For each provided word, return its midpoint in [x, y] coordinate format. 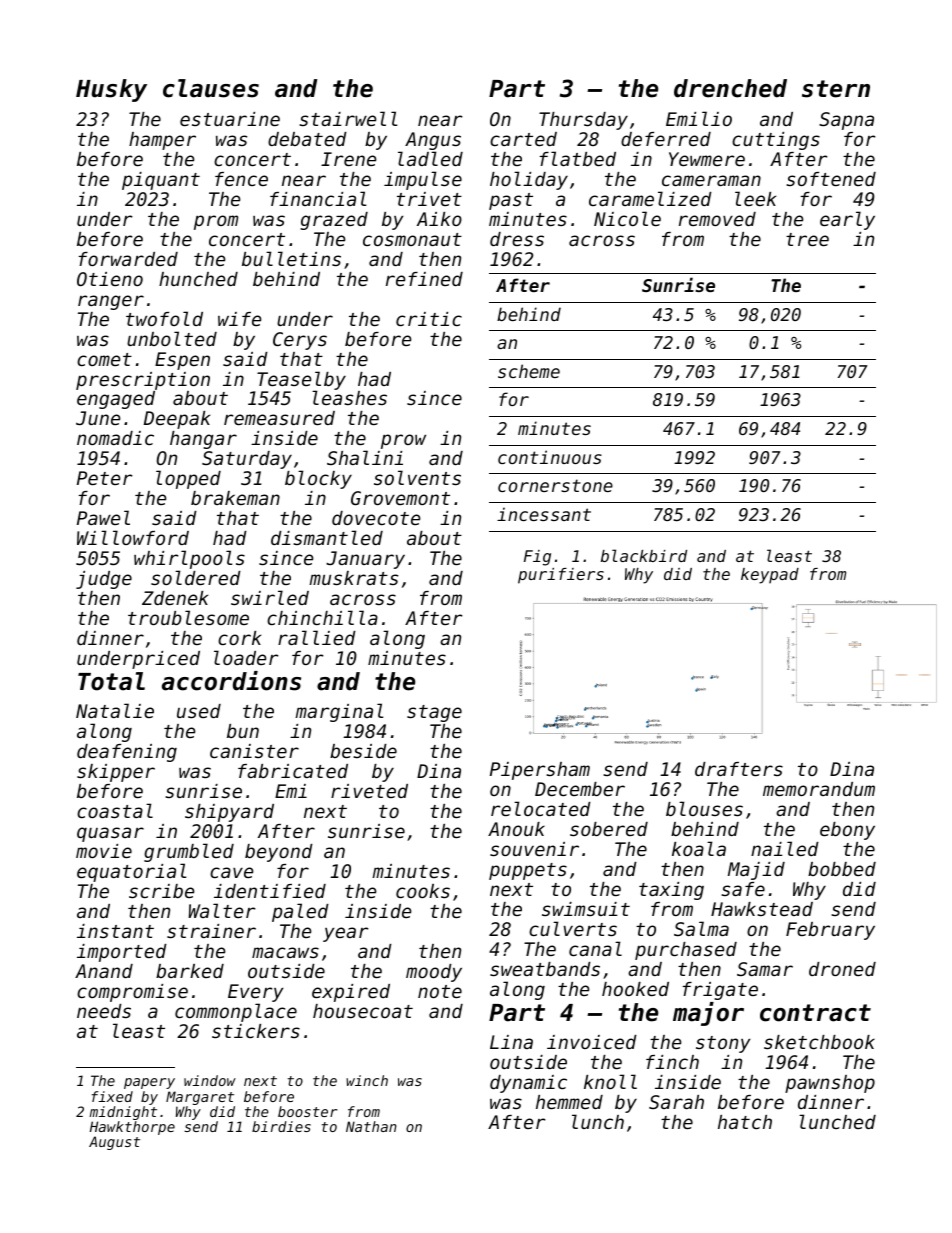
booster [307, 1111]
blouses [704, 808]
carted [523, 139]
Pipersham [540, 771]
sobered [609, 829]
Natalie [115, 710]
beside [363, 751]
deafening [127, 753]
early [847, 220]
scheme [529, 371]
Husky [111, 90]
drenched [730, 88]
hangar [203, 440]
